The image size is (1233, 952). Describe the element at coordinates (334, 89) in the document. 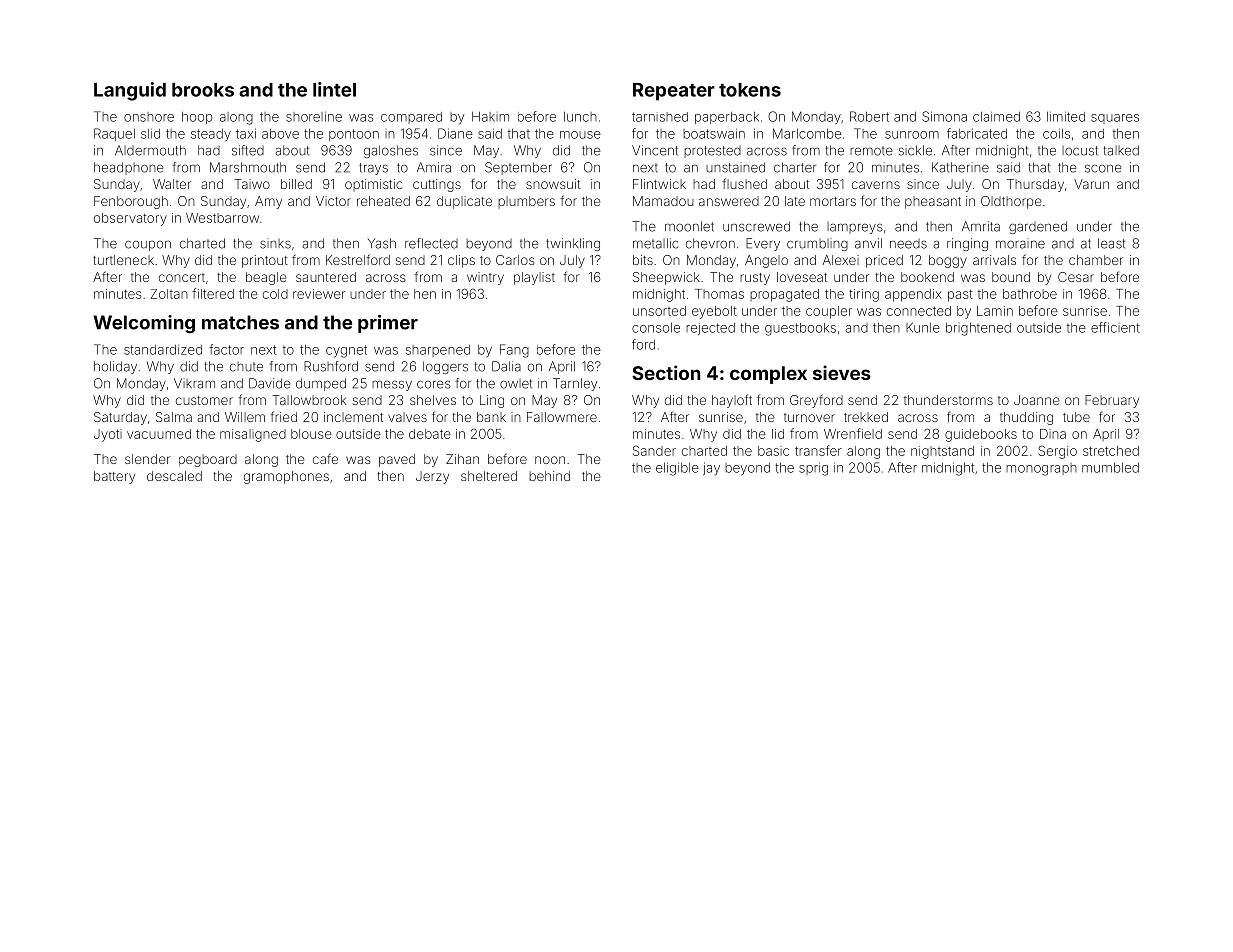

I see `lintel` at that location.
